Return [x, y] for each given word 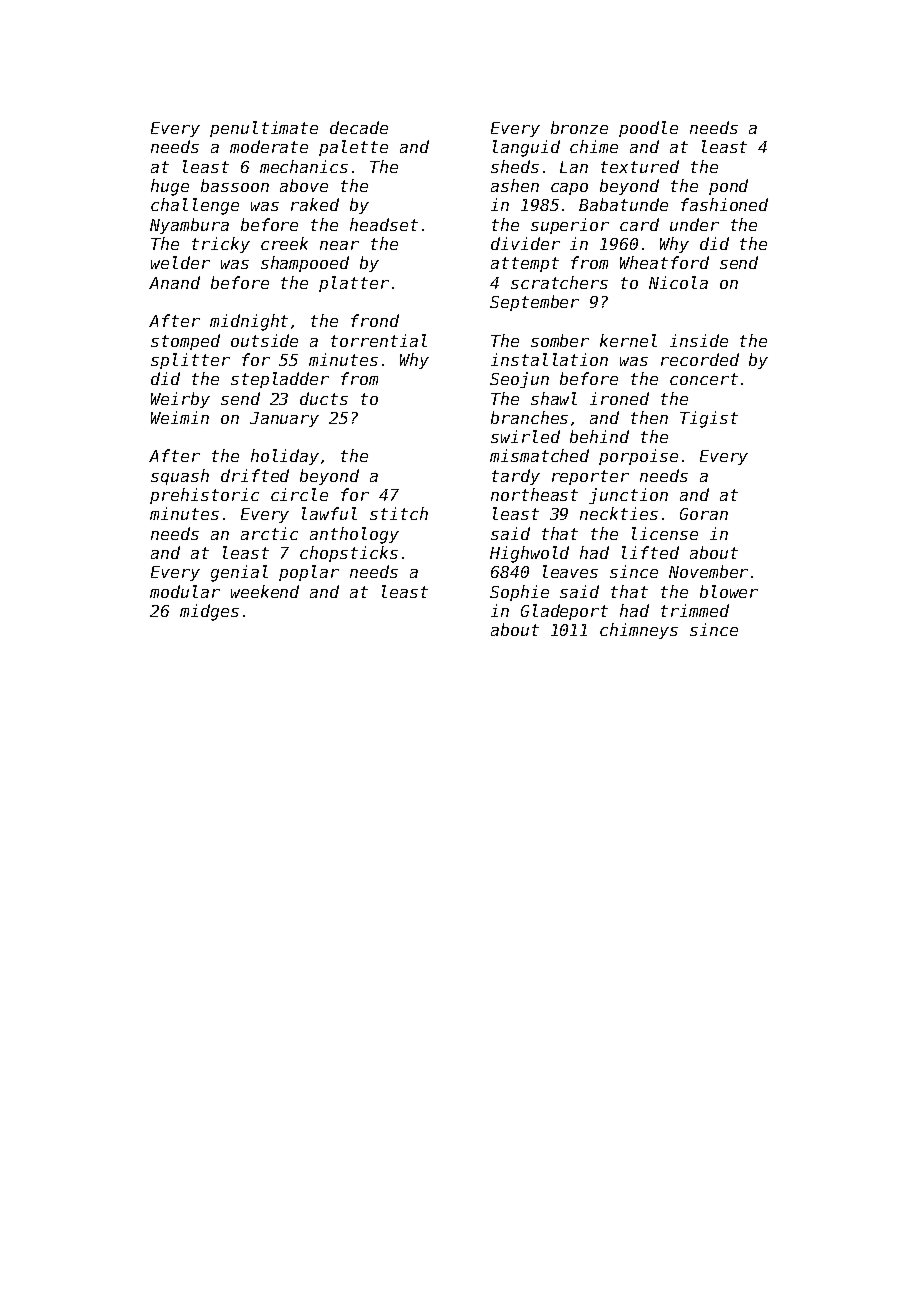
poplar [309, 573]
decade [359, 127]
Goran [704, 514]
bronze [579, 127]
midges [209, 612]
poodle [648, 129]
